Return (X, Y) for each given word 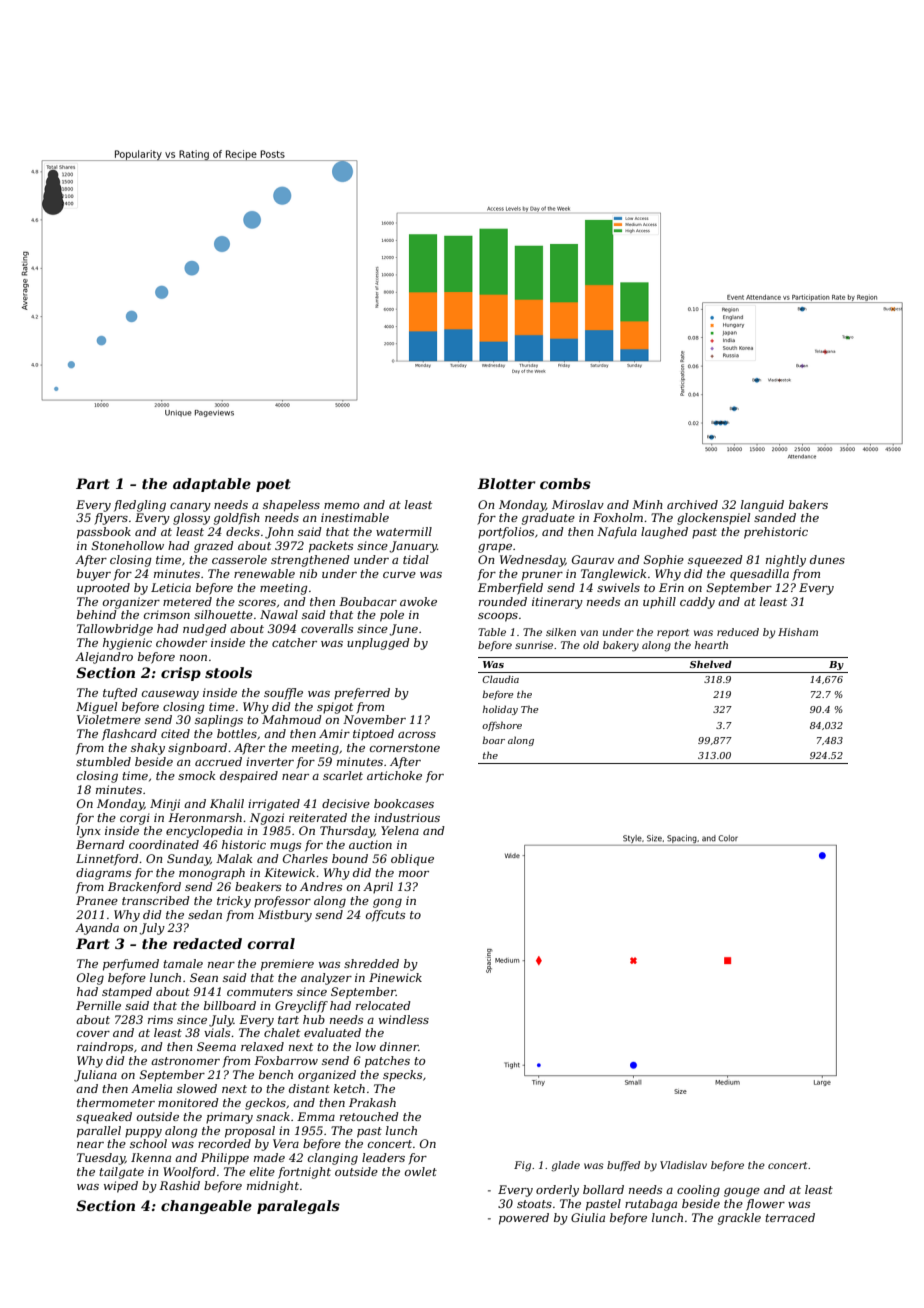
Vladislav (683, 1165)
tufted (120, 694)
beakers (258, 886)
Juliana (95, 1076)
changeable (206, 1207)
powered (524, 1219)
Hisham (798, 632)
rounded (503, 601)
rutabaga (651, 1205)
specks (402, 1076)
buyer (94, 575)
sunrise (534, 645)
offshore (502, 726)
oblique (412, 860)
